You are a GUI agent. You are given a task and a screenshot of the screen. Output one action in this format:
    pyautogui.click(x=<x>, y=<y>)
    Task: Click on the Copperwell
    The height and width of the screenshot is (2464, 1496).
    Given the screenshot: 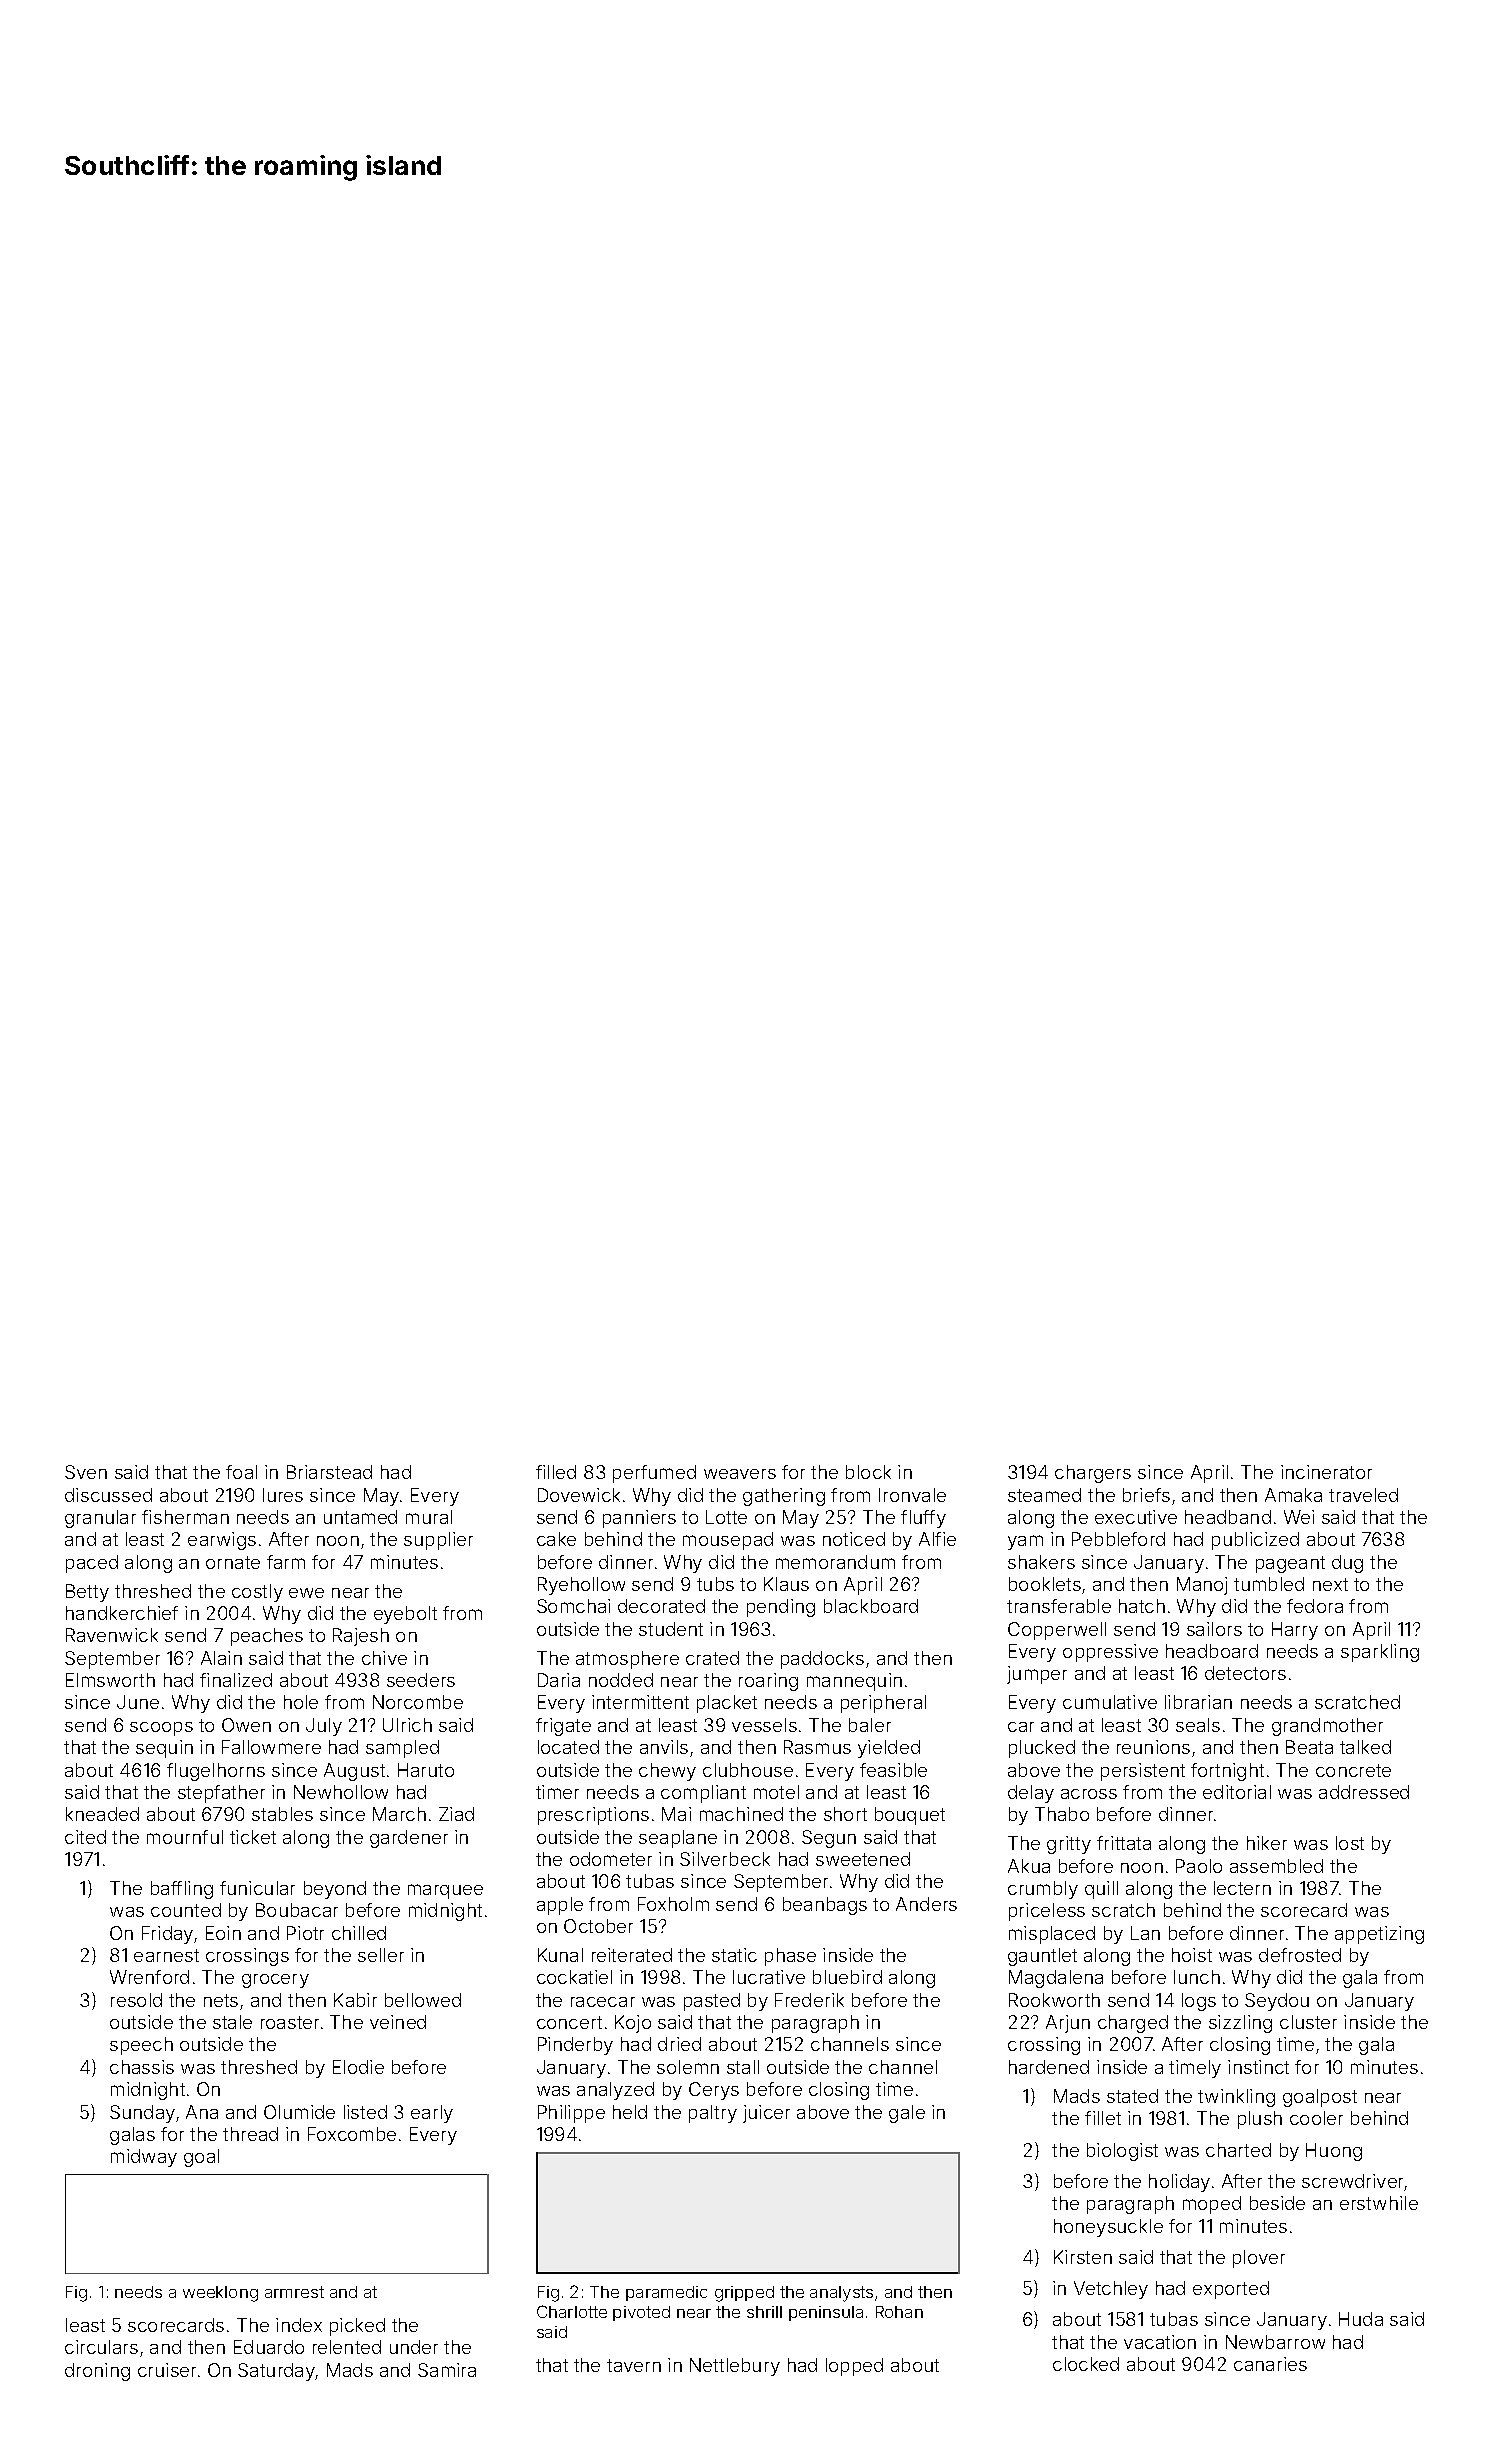 What is the action you would take?
    pyautogui.click(x=1057, y=1631)
